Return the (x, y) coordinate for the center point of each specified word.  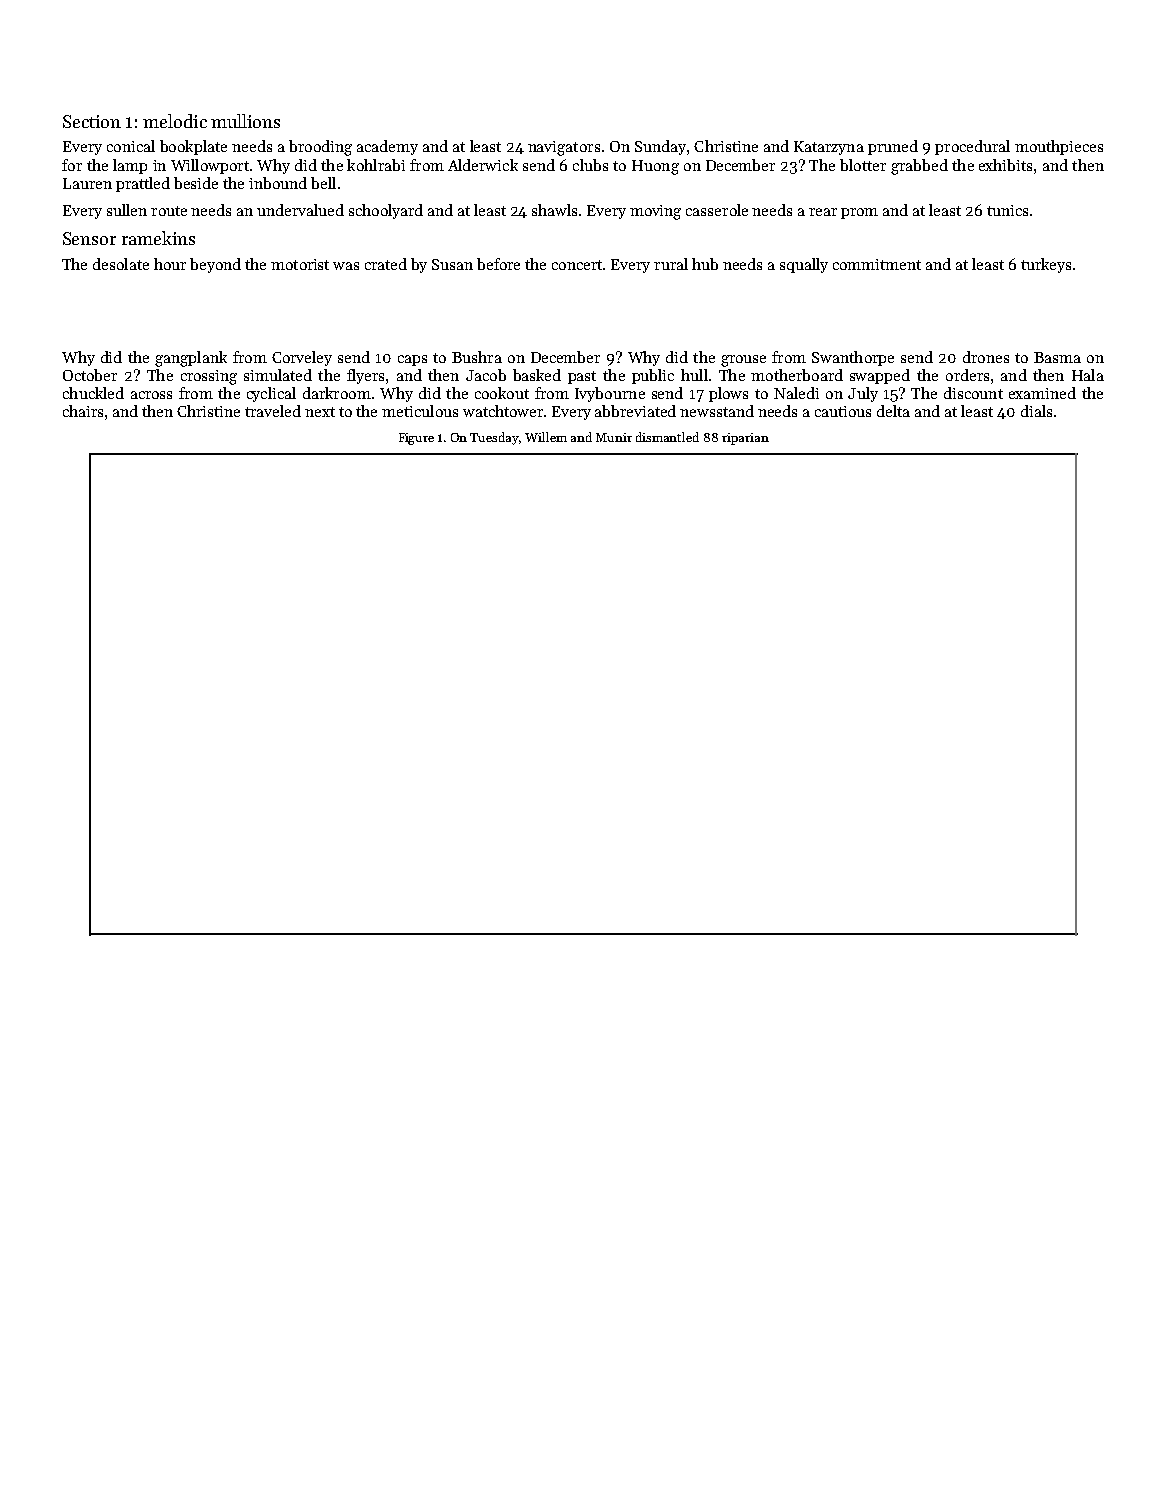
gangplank (191, 359)
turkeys (1046, 265)
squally (804, 265)
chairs (83, 411)
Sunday (660, 147)
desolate (121, 264)
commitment (877, 264)
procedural (972, 147)
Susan (452, 264)
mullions (245, 121)
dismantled (667, 437)
